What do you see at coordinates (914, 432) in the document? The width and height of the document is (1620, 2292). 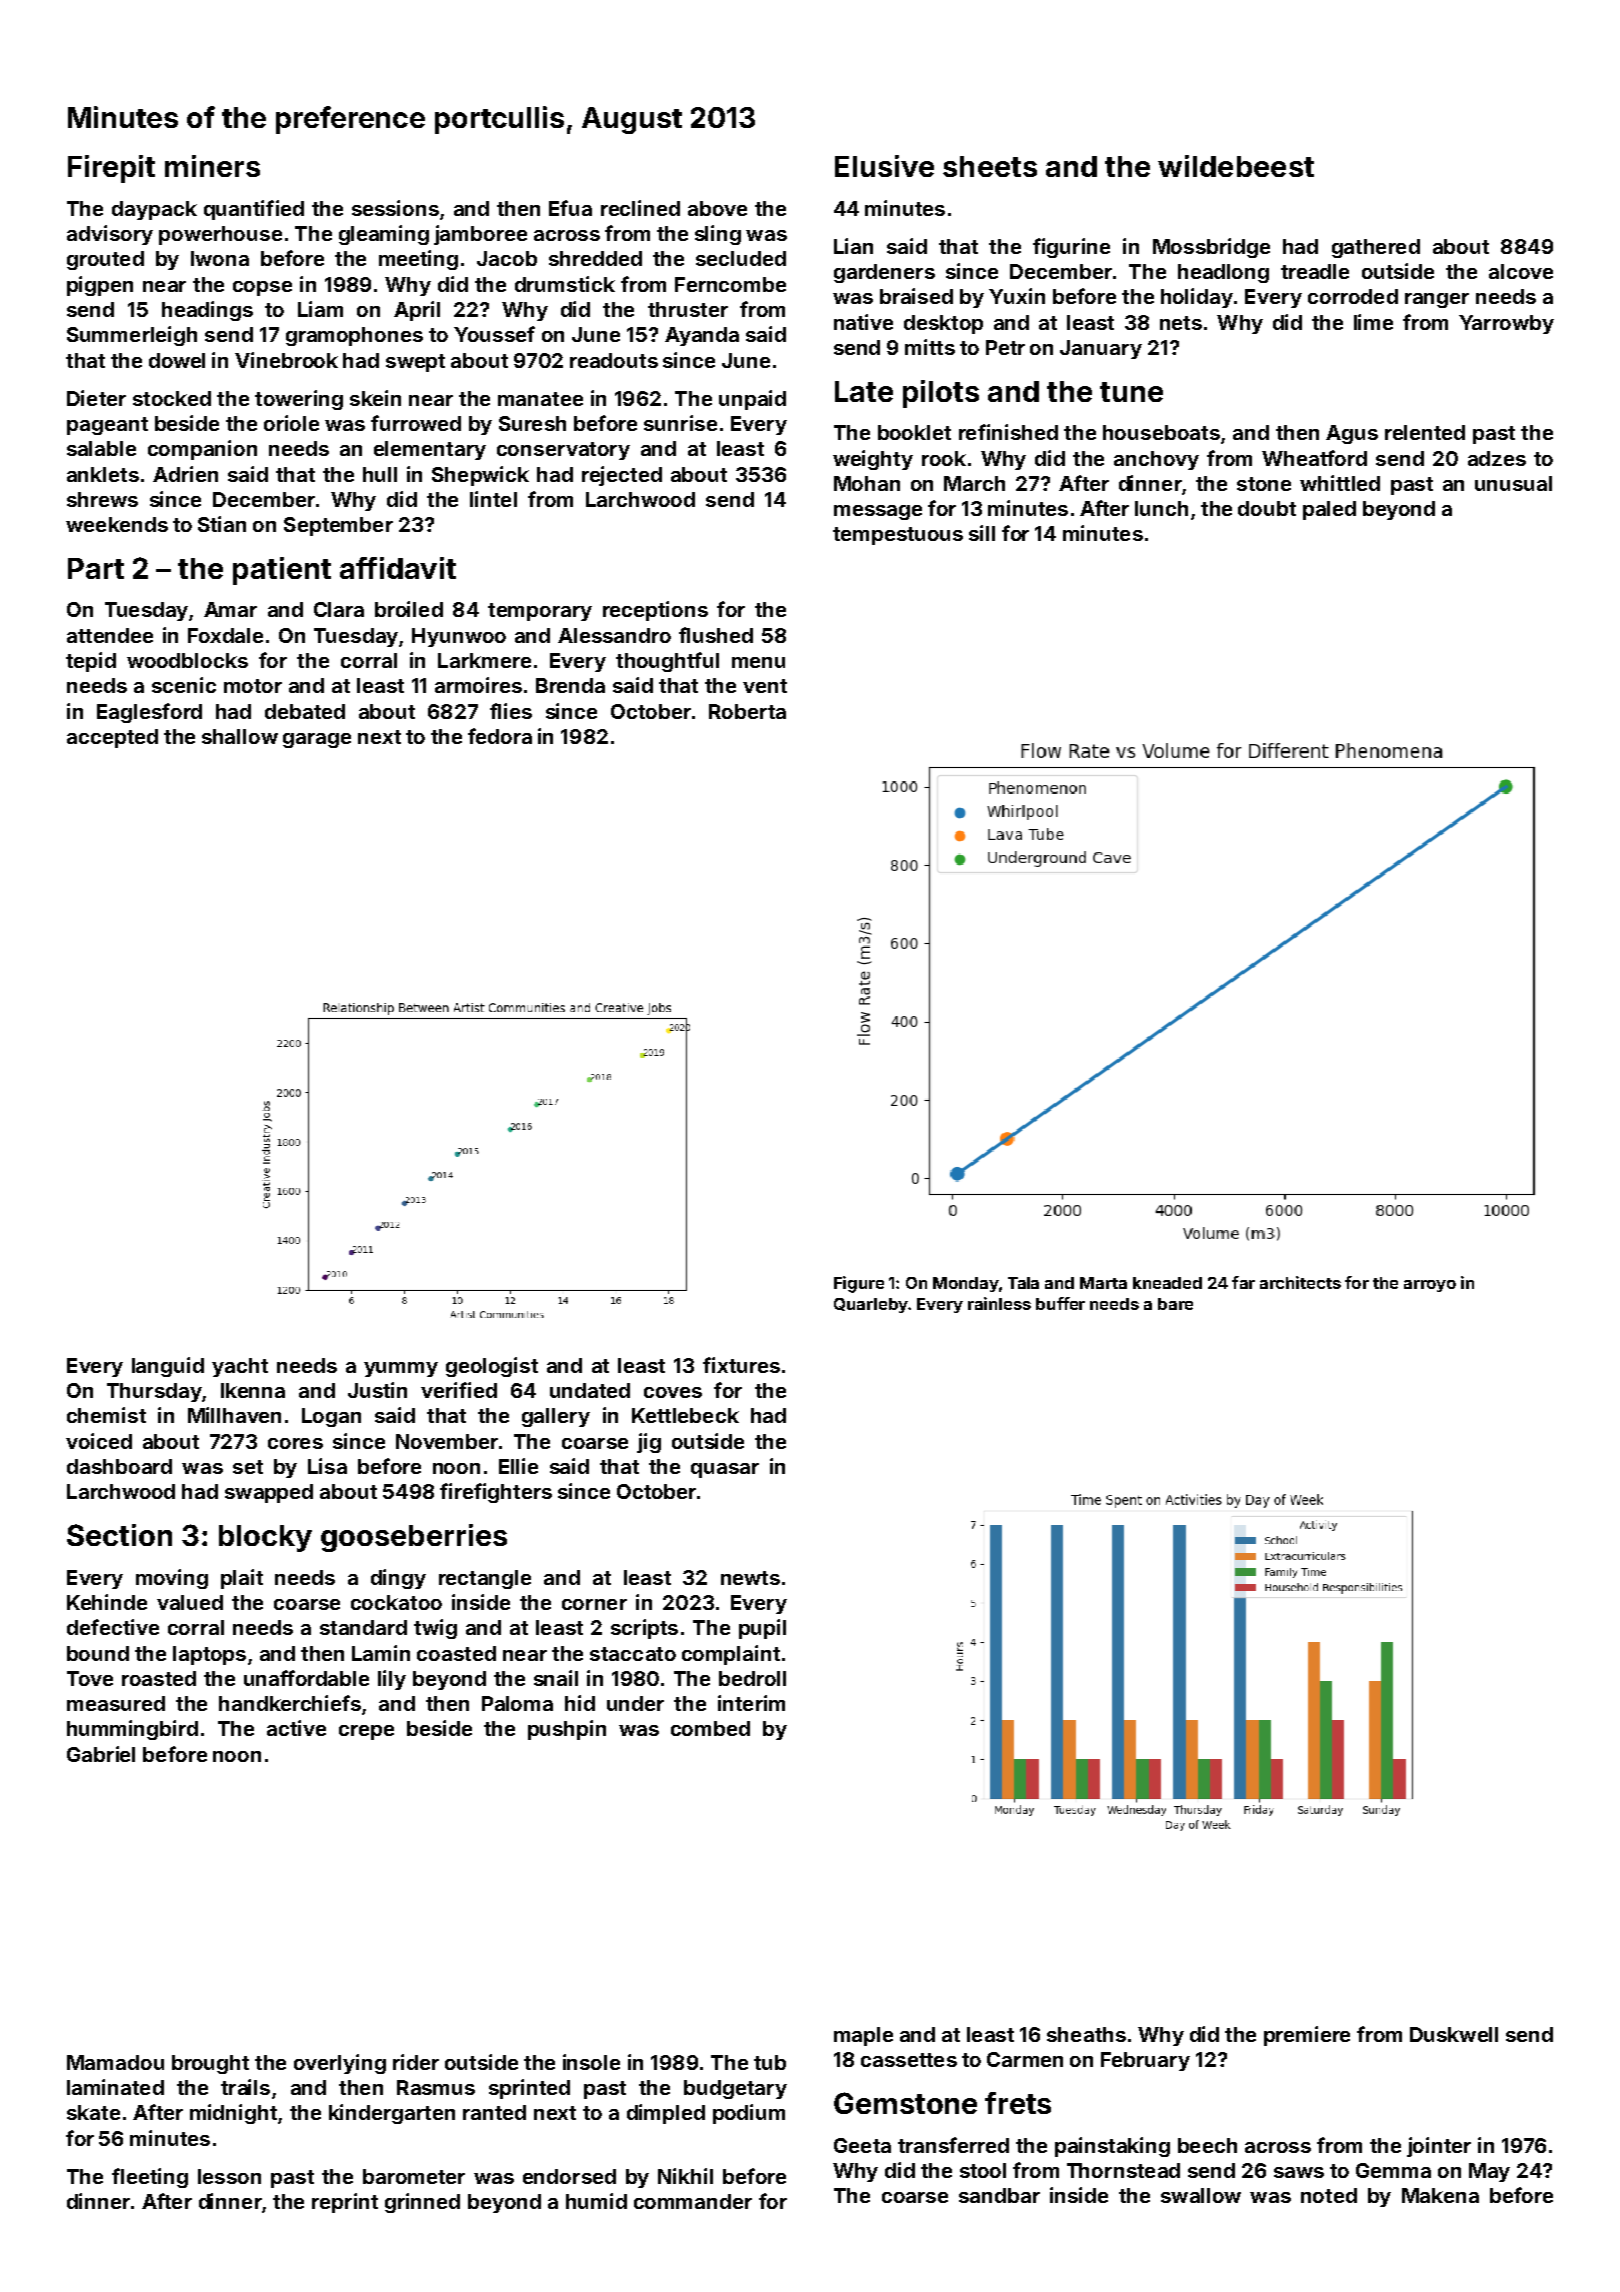 I see `booklet` at bounding box center [914, 432].
